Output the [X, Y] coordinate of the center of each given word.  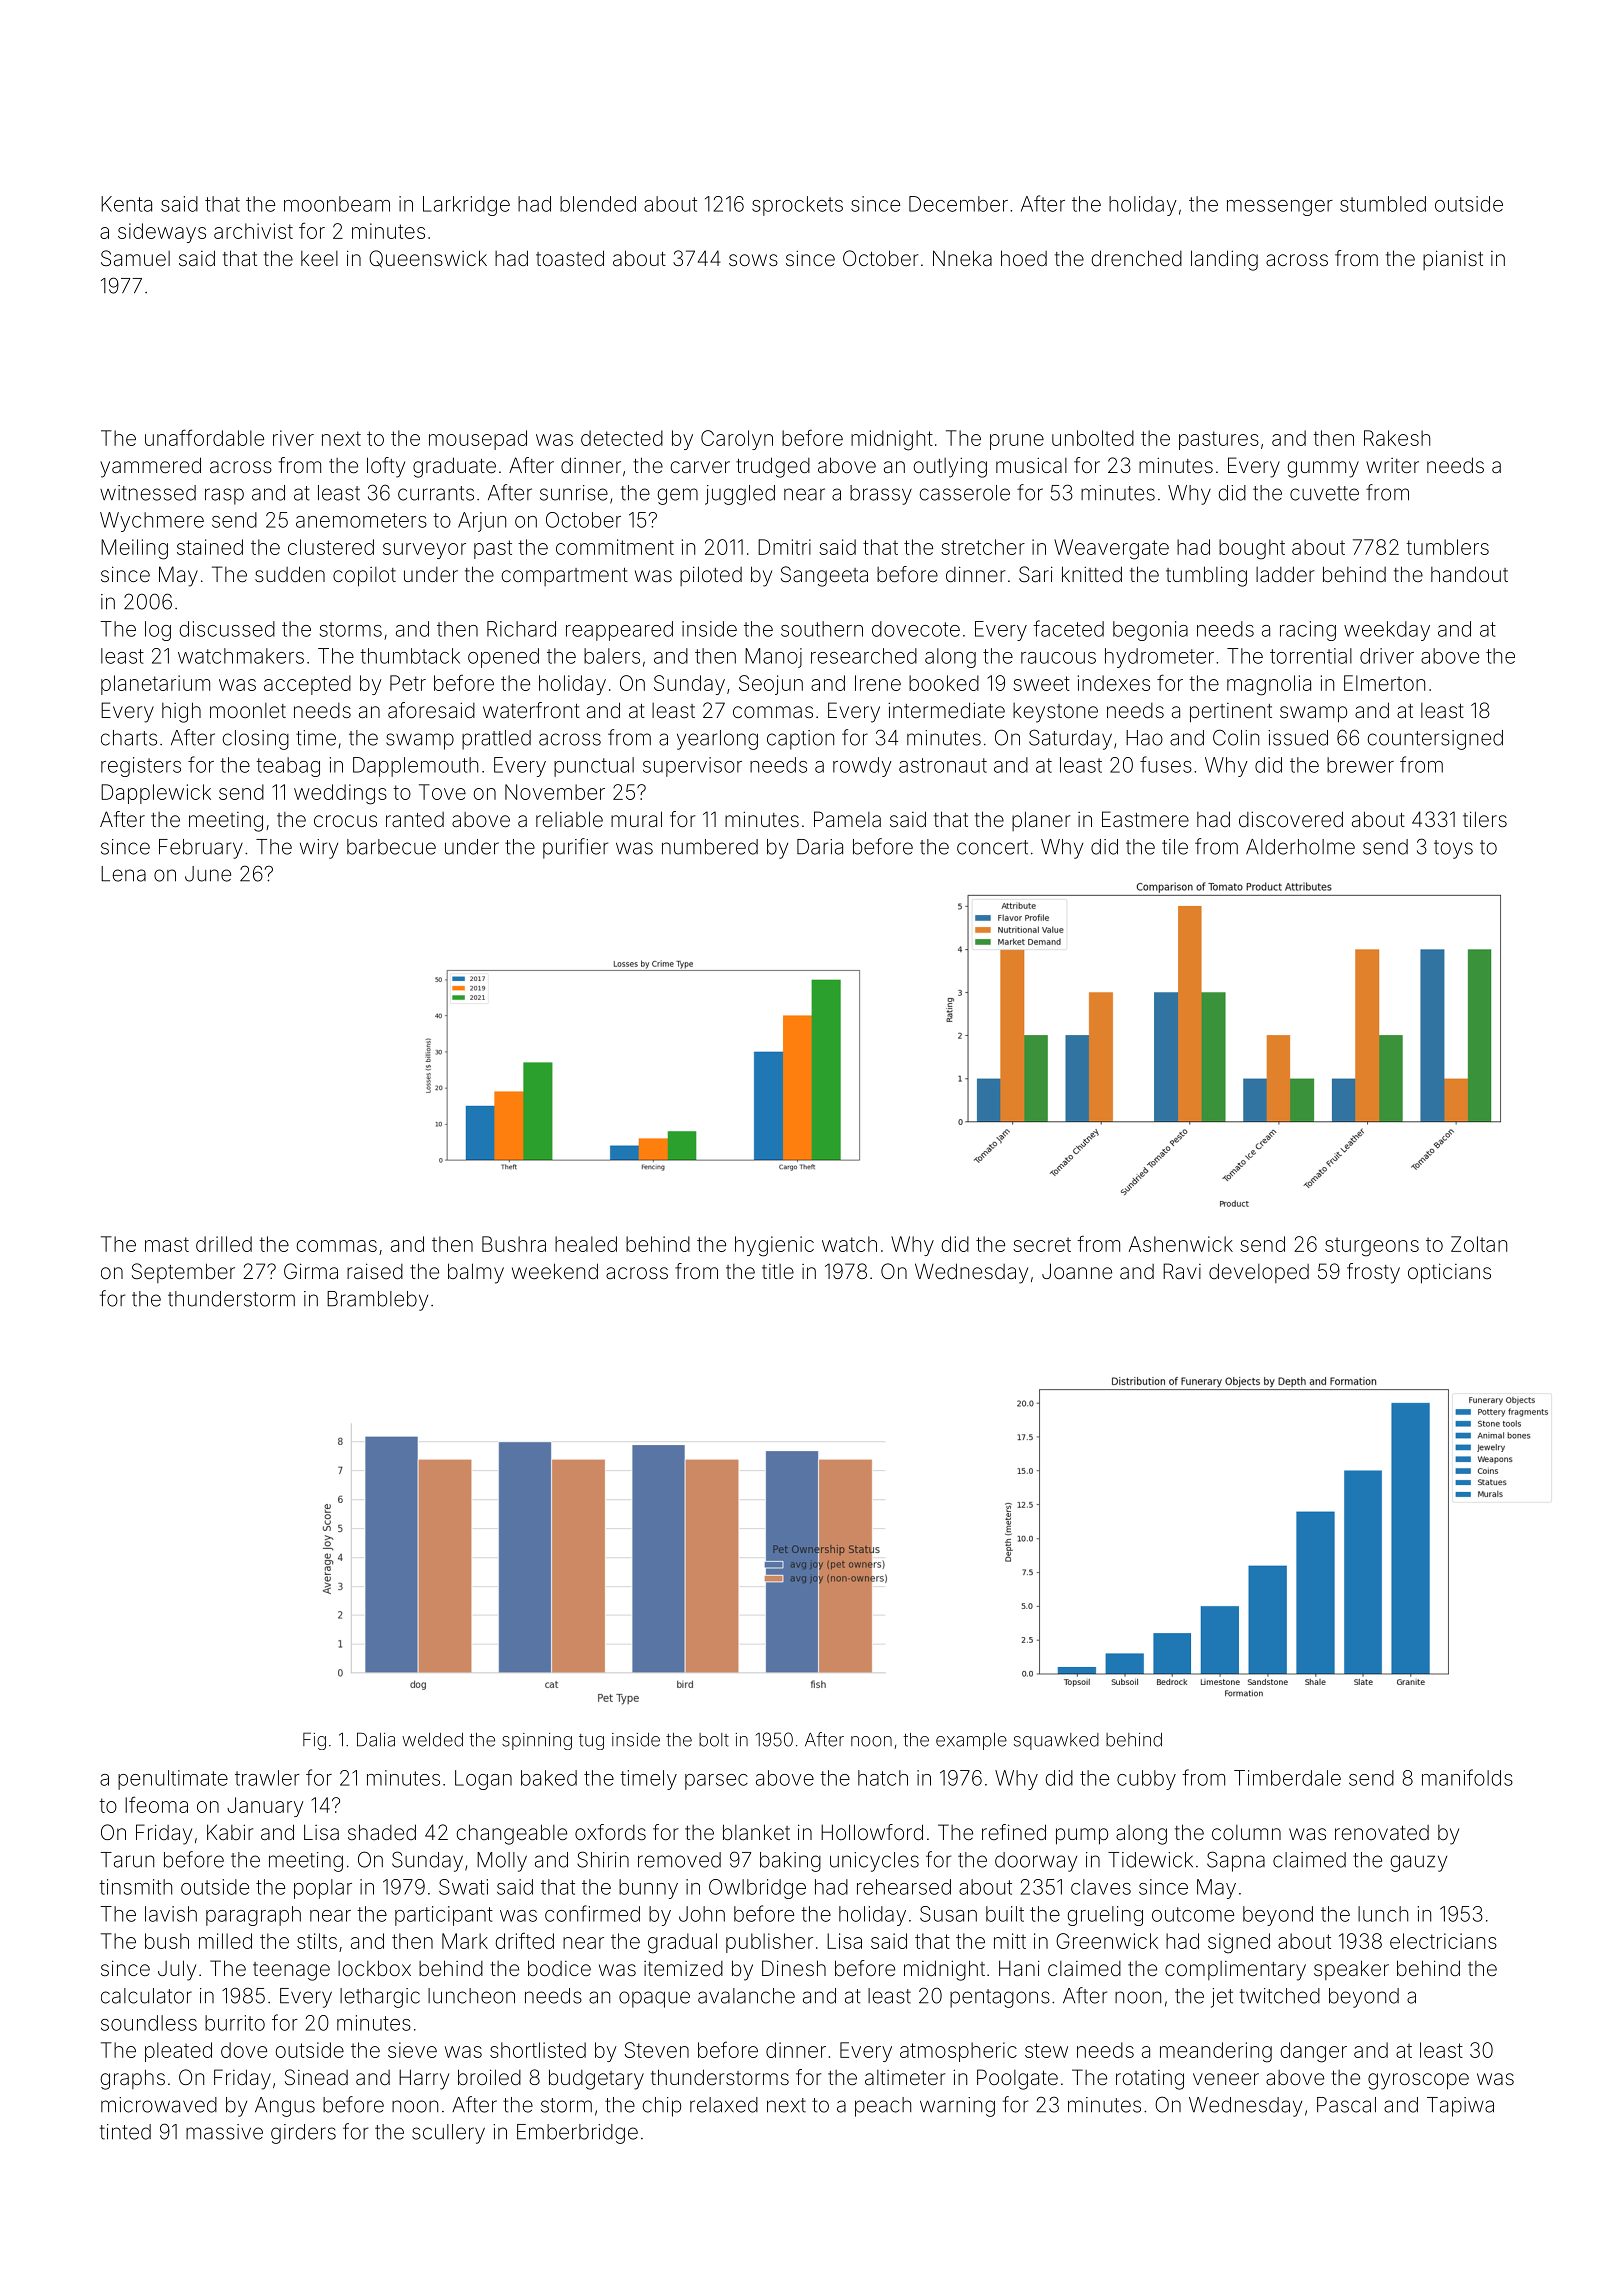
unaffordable [204, 437]
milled [225, 1941]
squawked [1056, 1741]
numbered [710, 847]
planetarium [155, 685]
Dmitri [784, 547]
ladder [1285, 574]
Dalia [376, 1739]
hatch [883, 1778]
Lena [123, 874]
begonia [1150, 631]
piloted [711, 576]
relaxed [724, 2105]
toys [1453, 849]
